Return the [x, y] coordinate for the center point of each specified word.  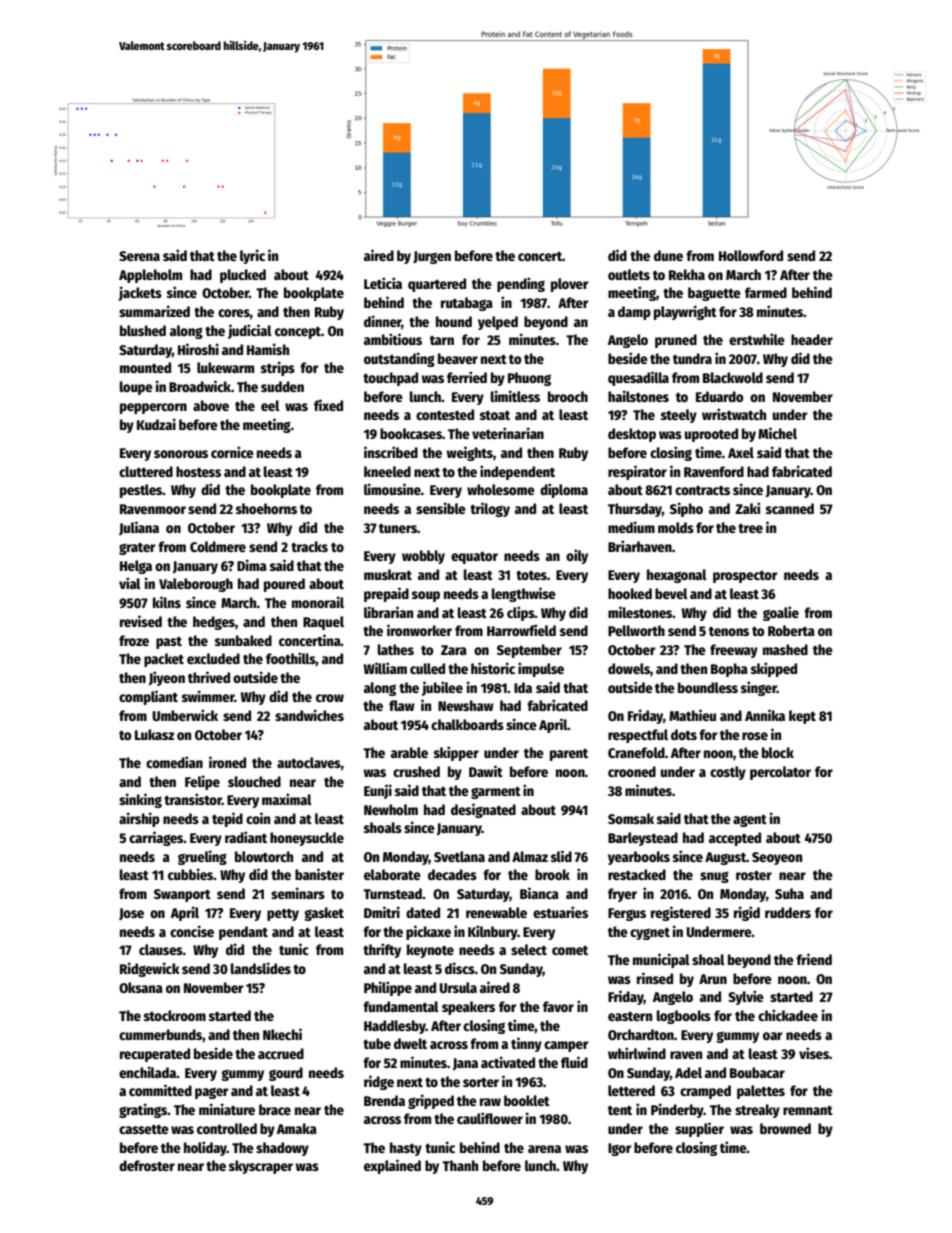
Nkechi [282, 1034]
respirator [637, 472]
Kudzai [156, 424]
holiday [205, 1148]
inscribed [391, 452]
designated [483, 810]
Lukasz [154, 734]
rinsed [655, 978]
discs [460, 968]
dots [684, 734]
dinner [383, 322]
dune [668, 255]
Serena [139, 256]
